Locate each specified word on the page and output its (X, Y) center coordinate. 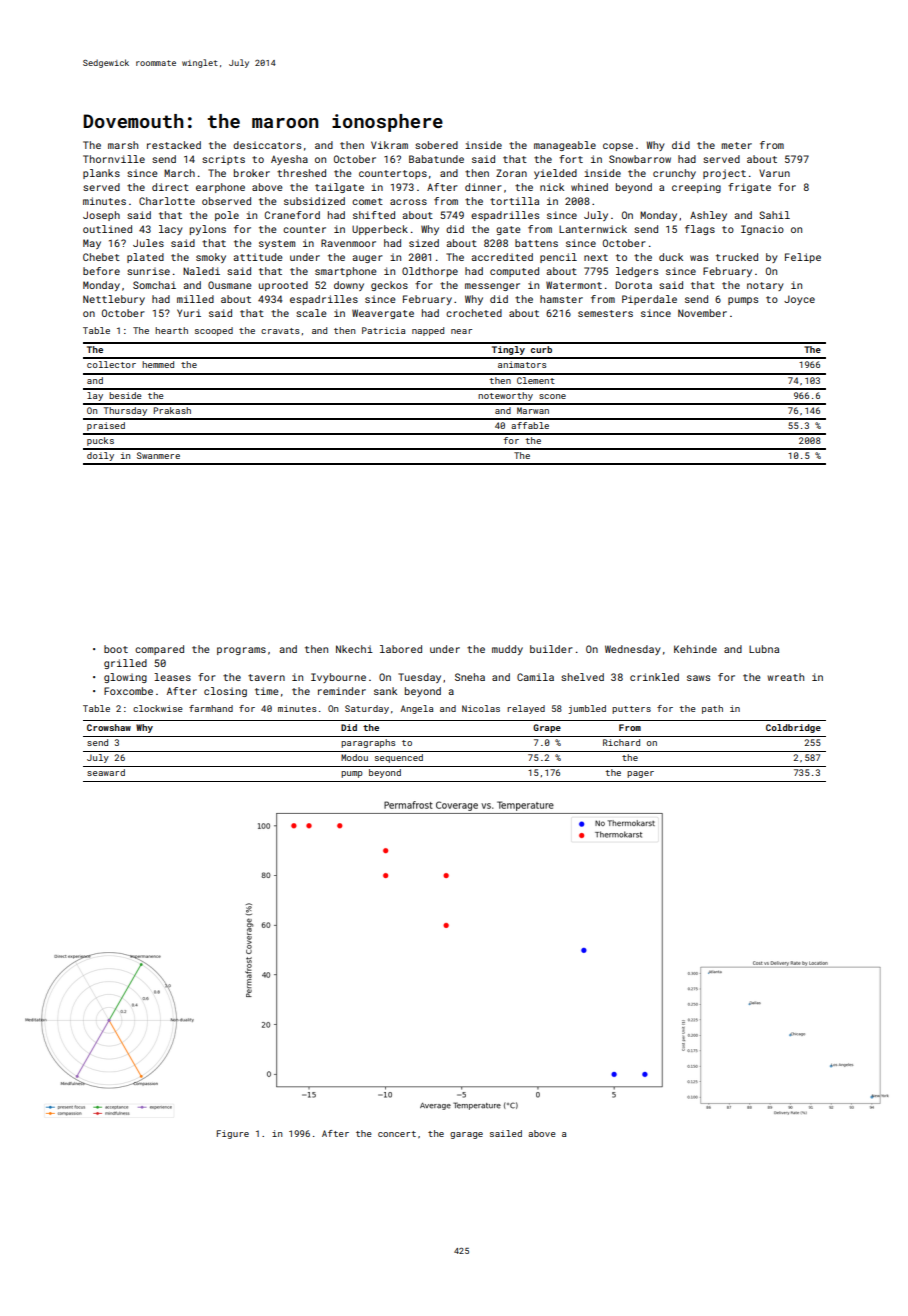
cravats (280, 331)
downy (349, 286)
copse (618, 147)
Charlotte (167, 201)
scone (552, 396)
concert (397, 1134)
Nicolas (481, 708)
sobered (436, 145)
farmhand (211, 708)
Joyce (799, 300)
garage (466, 1135)
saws (698, 678)
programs (241, 651)
